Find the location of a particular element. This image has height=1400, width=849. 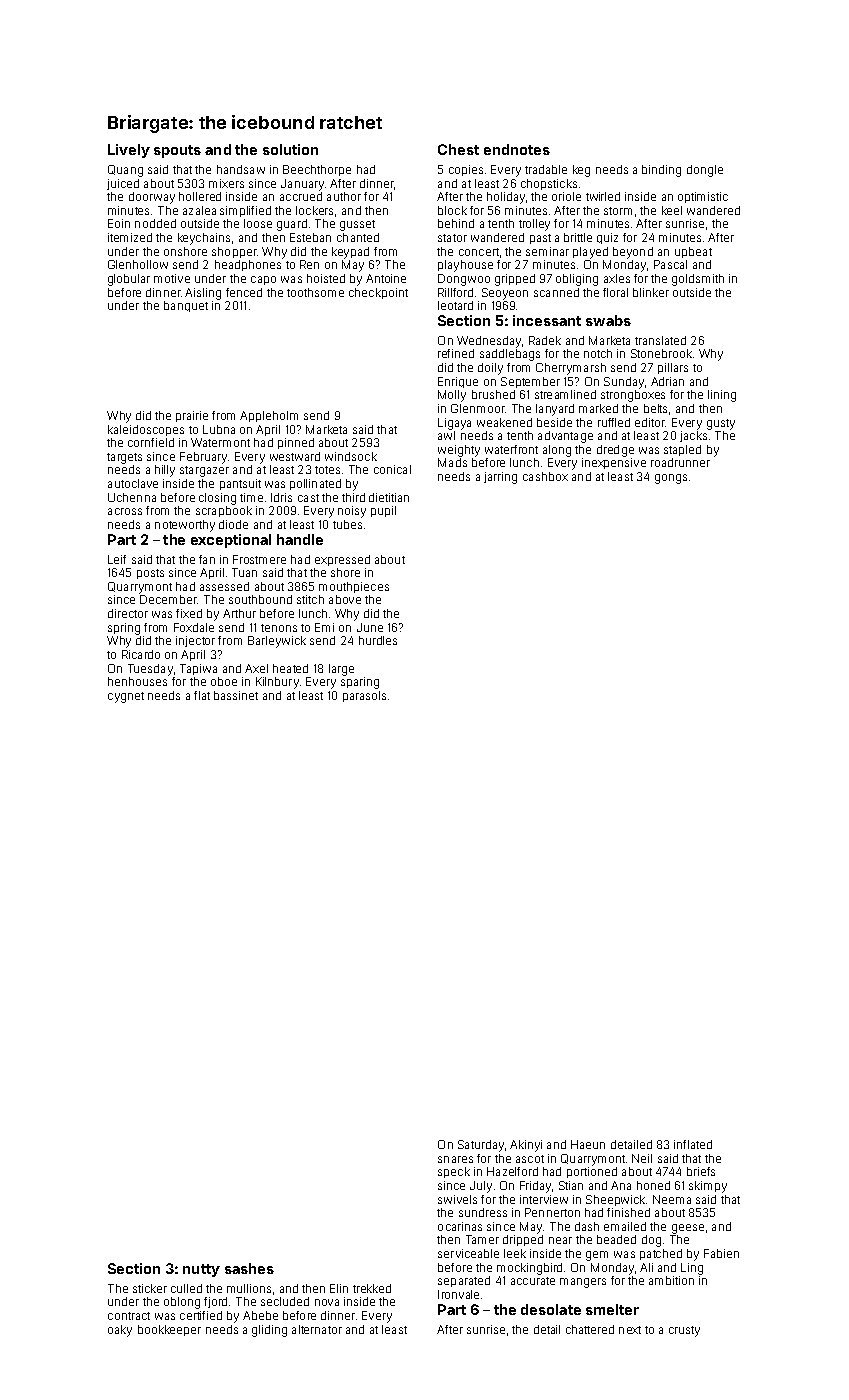

cygnet is located at coordinates (126, 697).
